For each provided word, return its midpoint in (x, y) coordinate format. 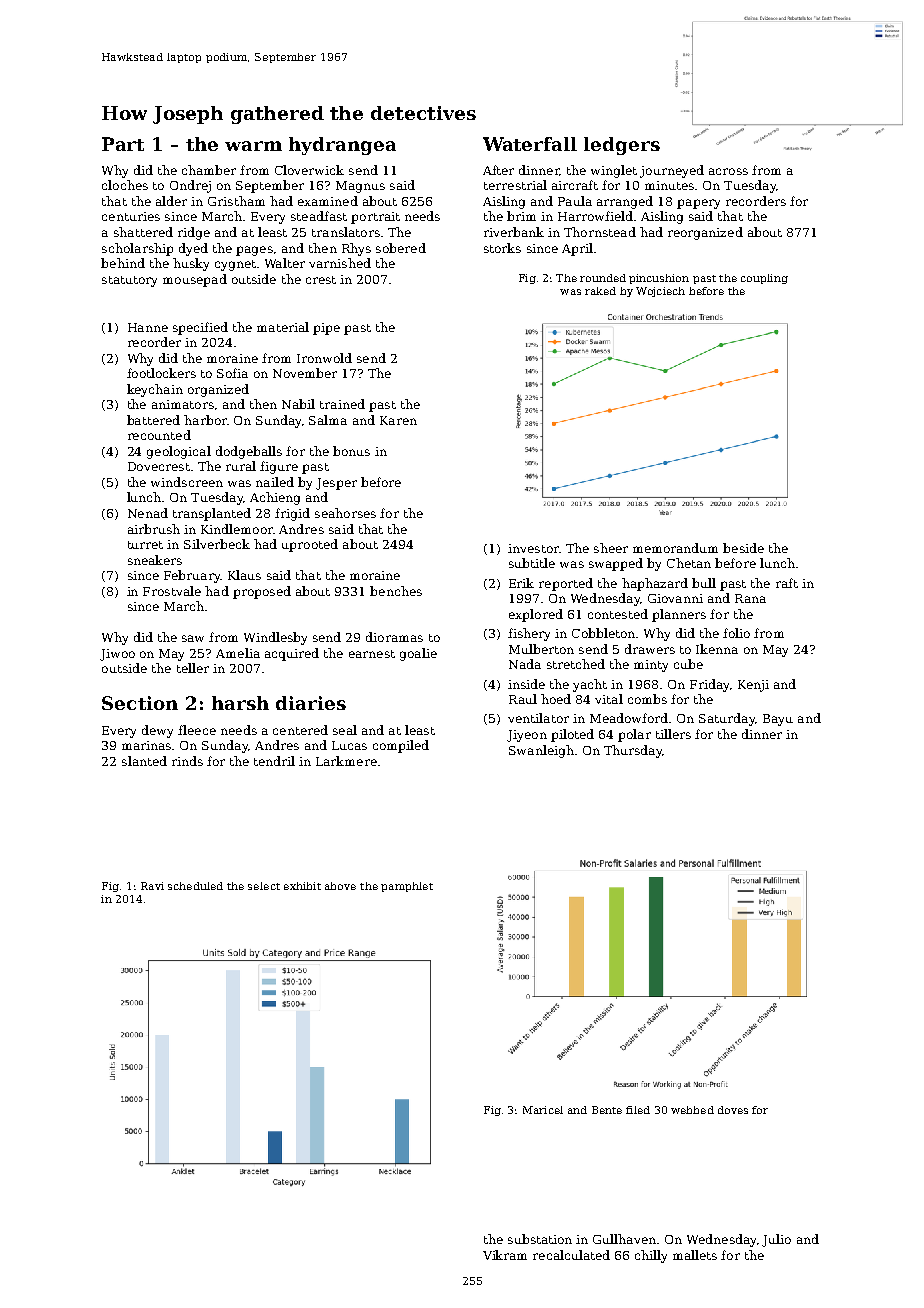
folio (736, 633)
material (283, 327)
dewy (157, 731)
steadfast (319, 216)
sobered (401, 248)
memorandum (675, 548)
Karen (398, 420)
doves (733, 1110)
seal (345, 730)
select (264, 886)
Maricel (543, 1110)
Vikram (505, 1255)
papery (698, 204)
